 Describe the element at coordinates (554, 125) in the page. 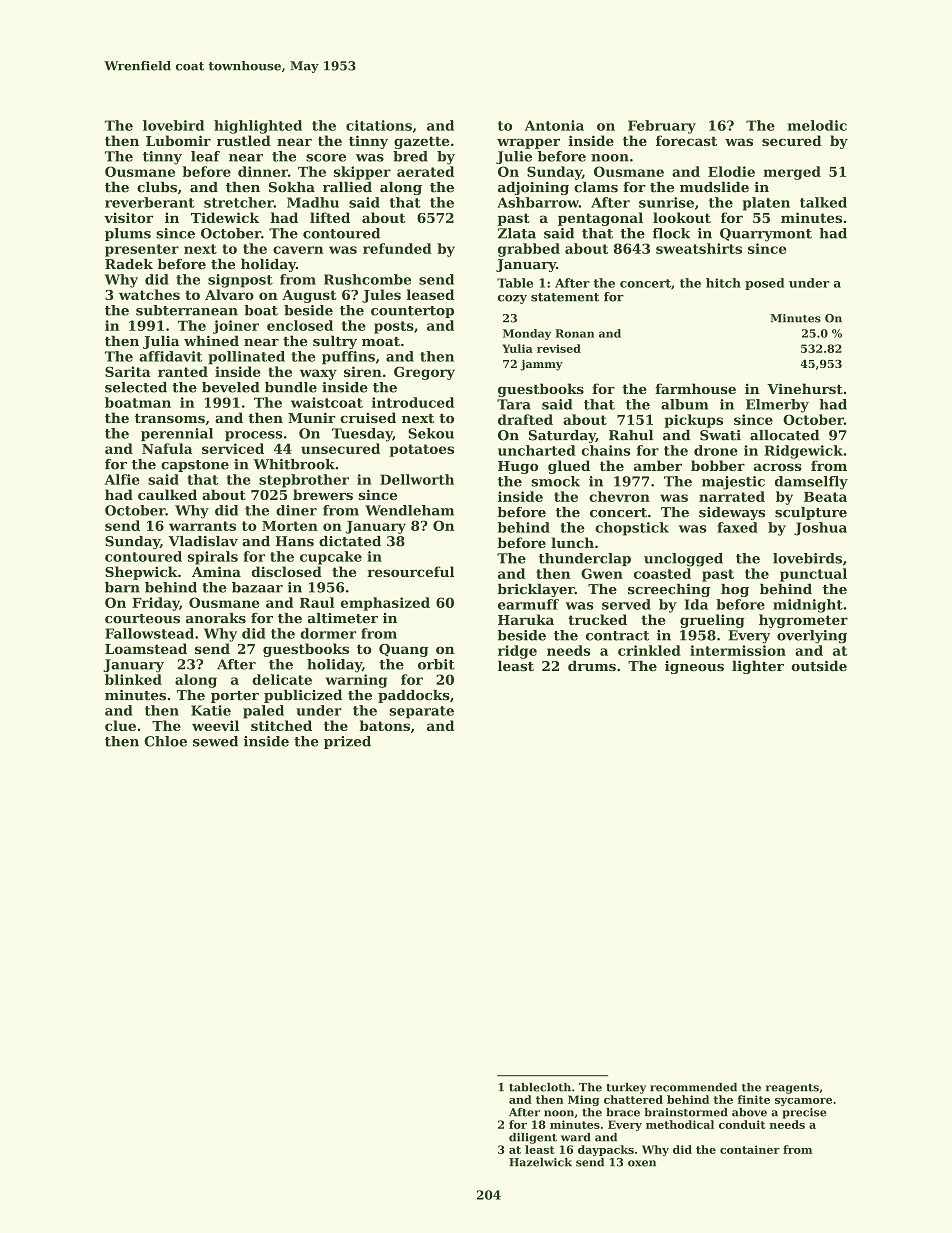

I see `Antonia` at that location.
